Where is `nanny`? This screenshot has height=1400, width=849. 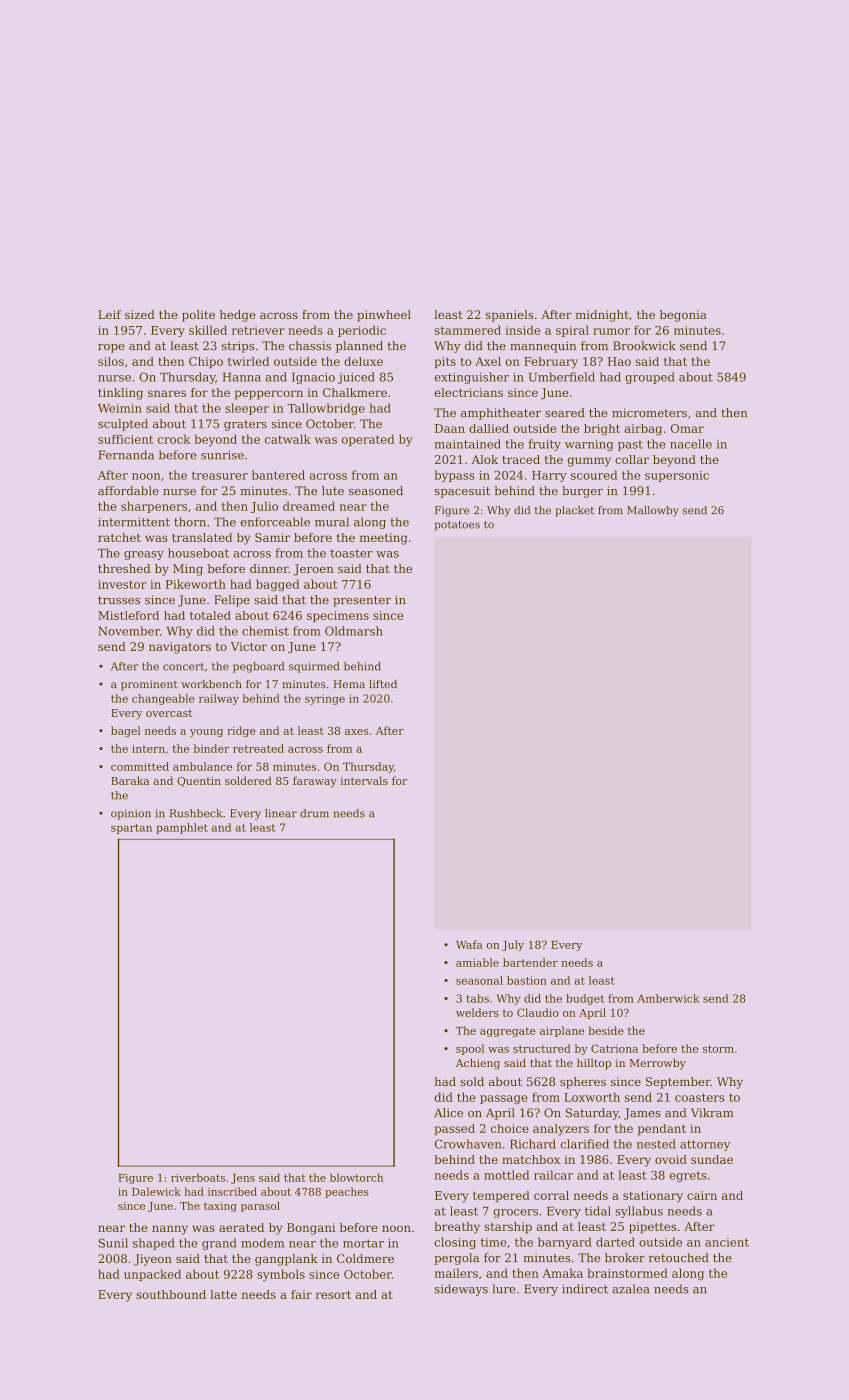 nanny is located at coordinates (170, 1230).
